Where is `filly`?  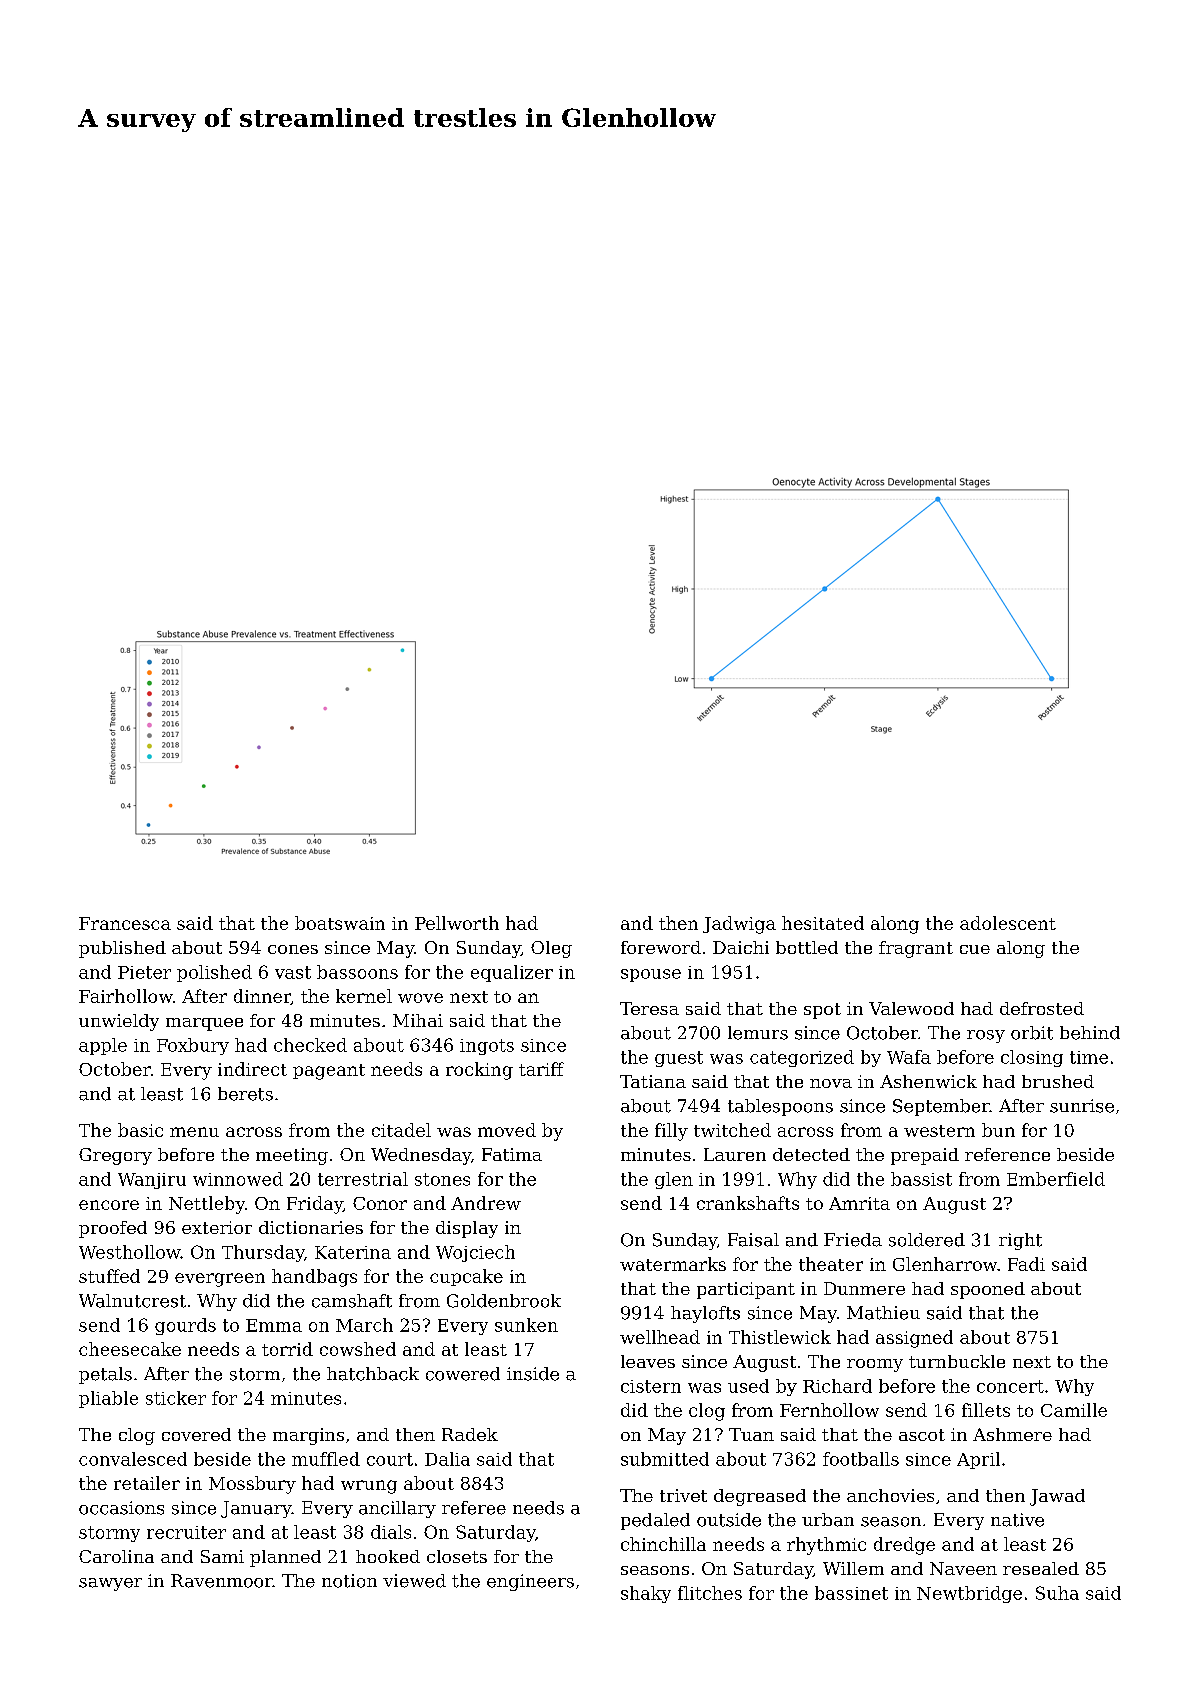 filly is located at coordinates (671, 1132).
